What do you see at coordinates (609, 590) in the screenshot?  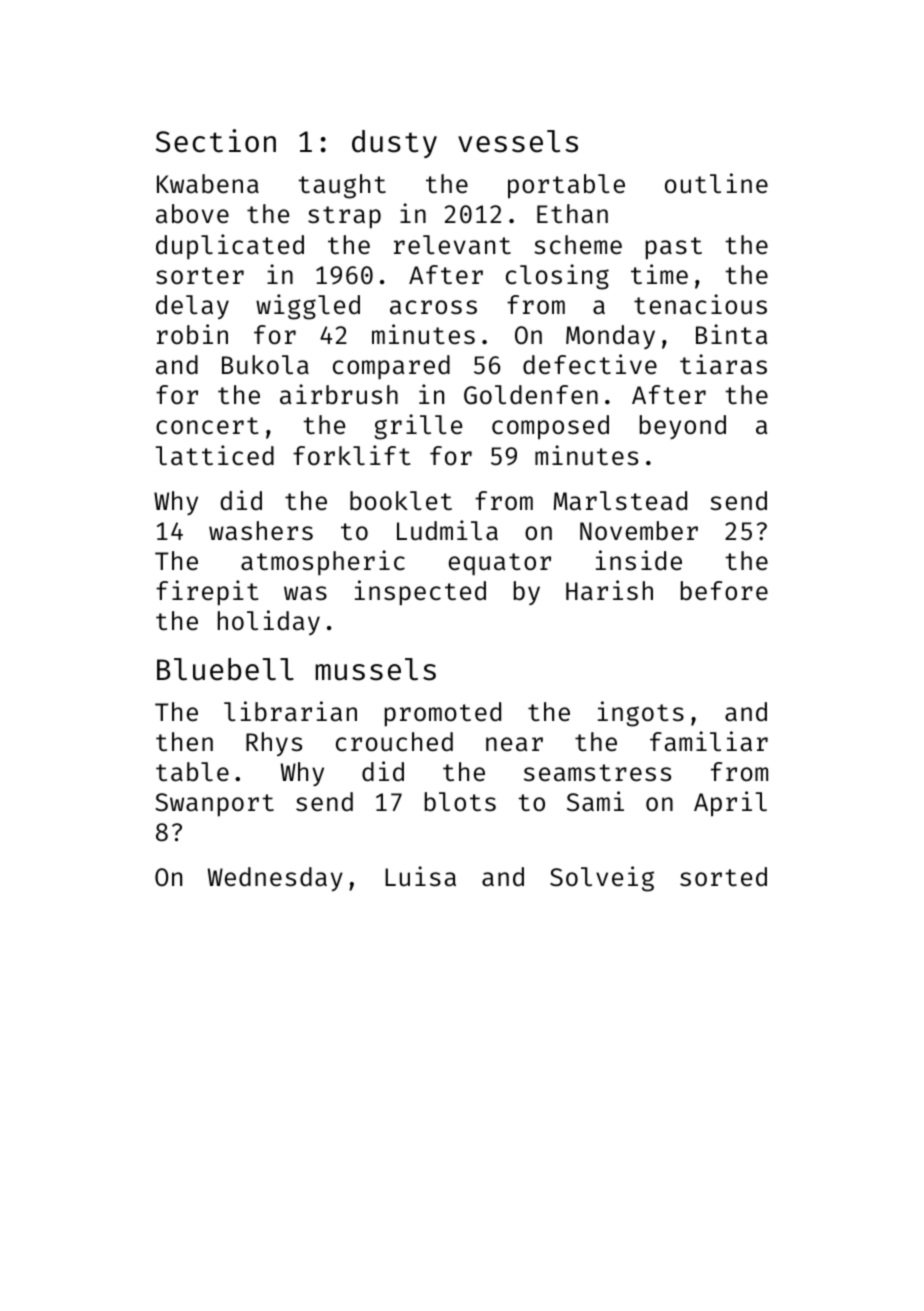 I see `Harish` at bounding box center [609, 590].
